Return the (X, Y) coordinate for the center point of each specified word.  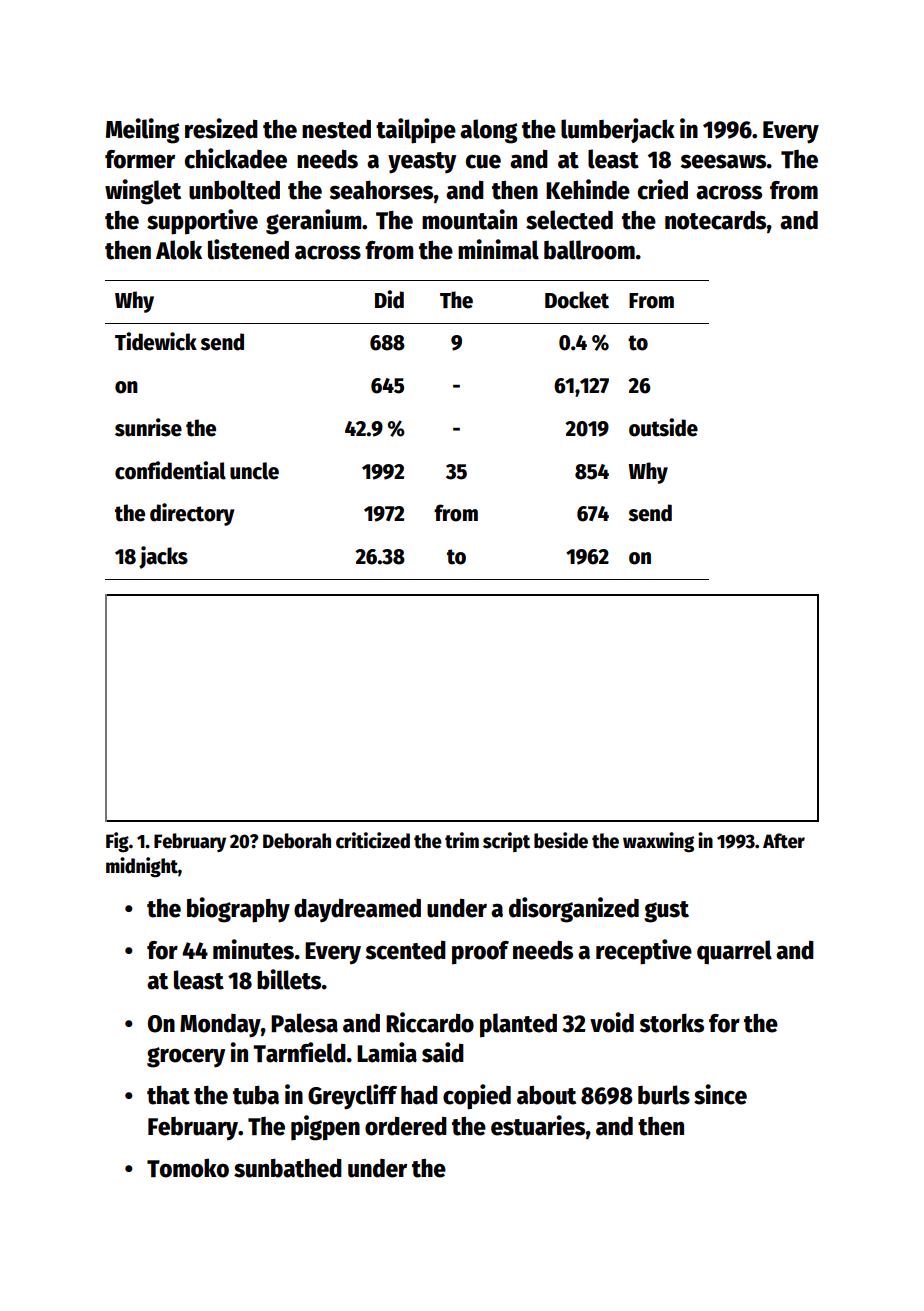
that (168, 1095)
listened (248, 249)
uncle (254, 471)
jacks (163, 557)
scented (405, 950)
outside (663, 427)
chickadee (236, 158)
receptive (644, 952)
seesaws (723, 161)
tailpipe (416, 131)
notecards (716, 220)
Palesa (304, 1023)
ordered (406, 1126)
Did (389, 299)
